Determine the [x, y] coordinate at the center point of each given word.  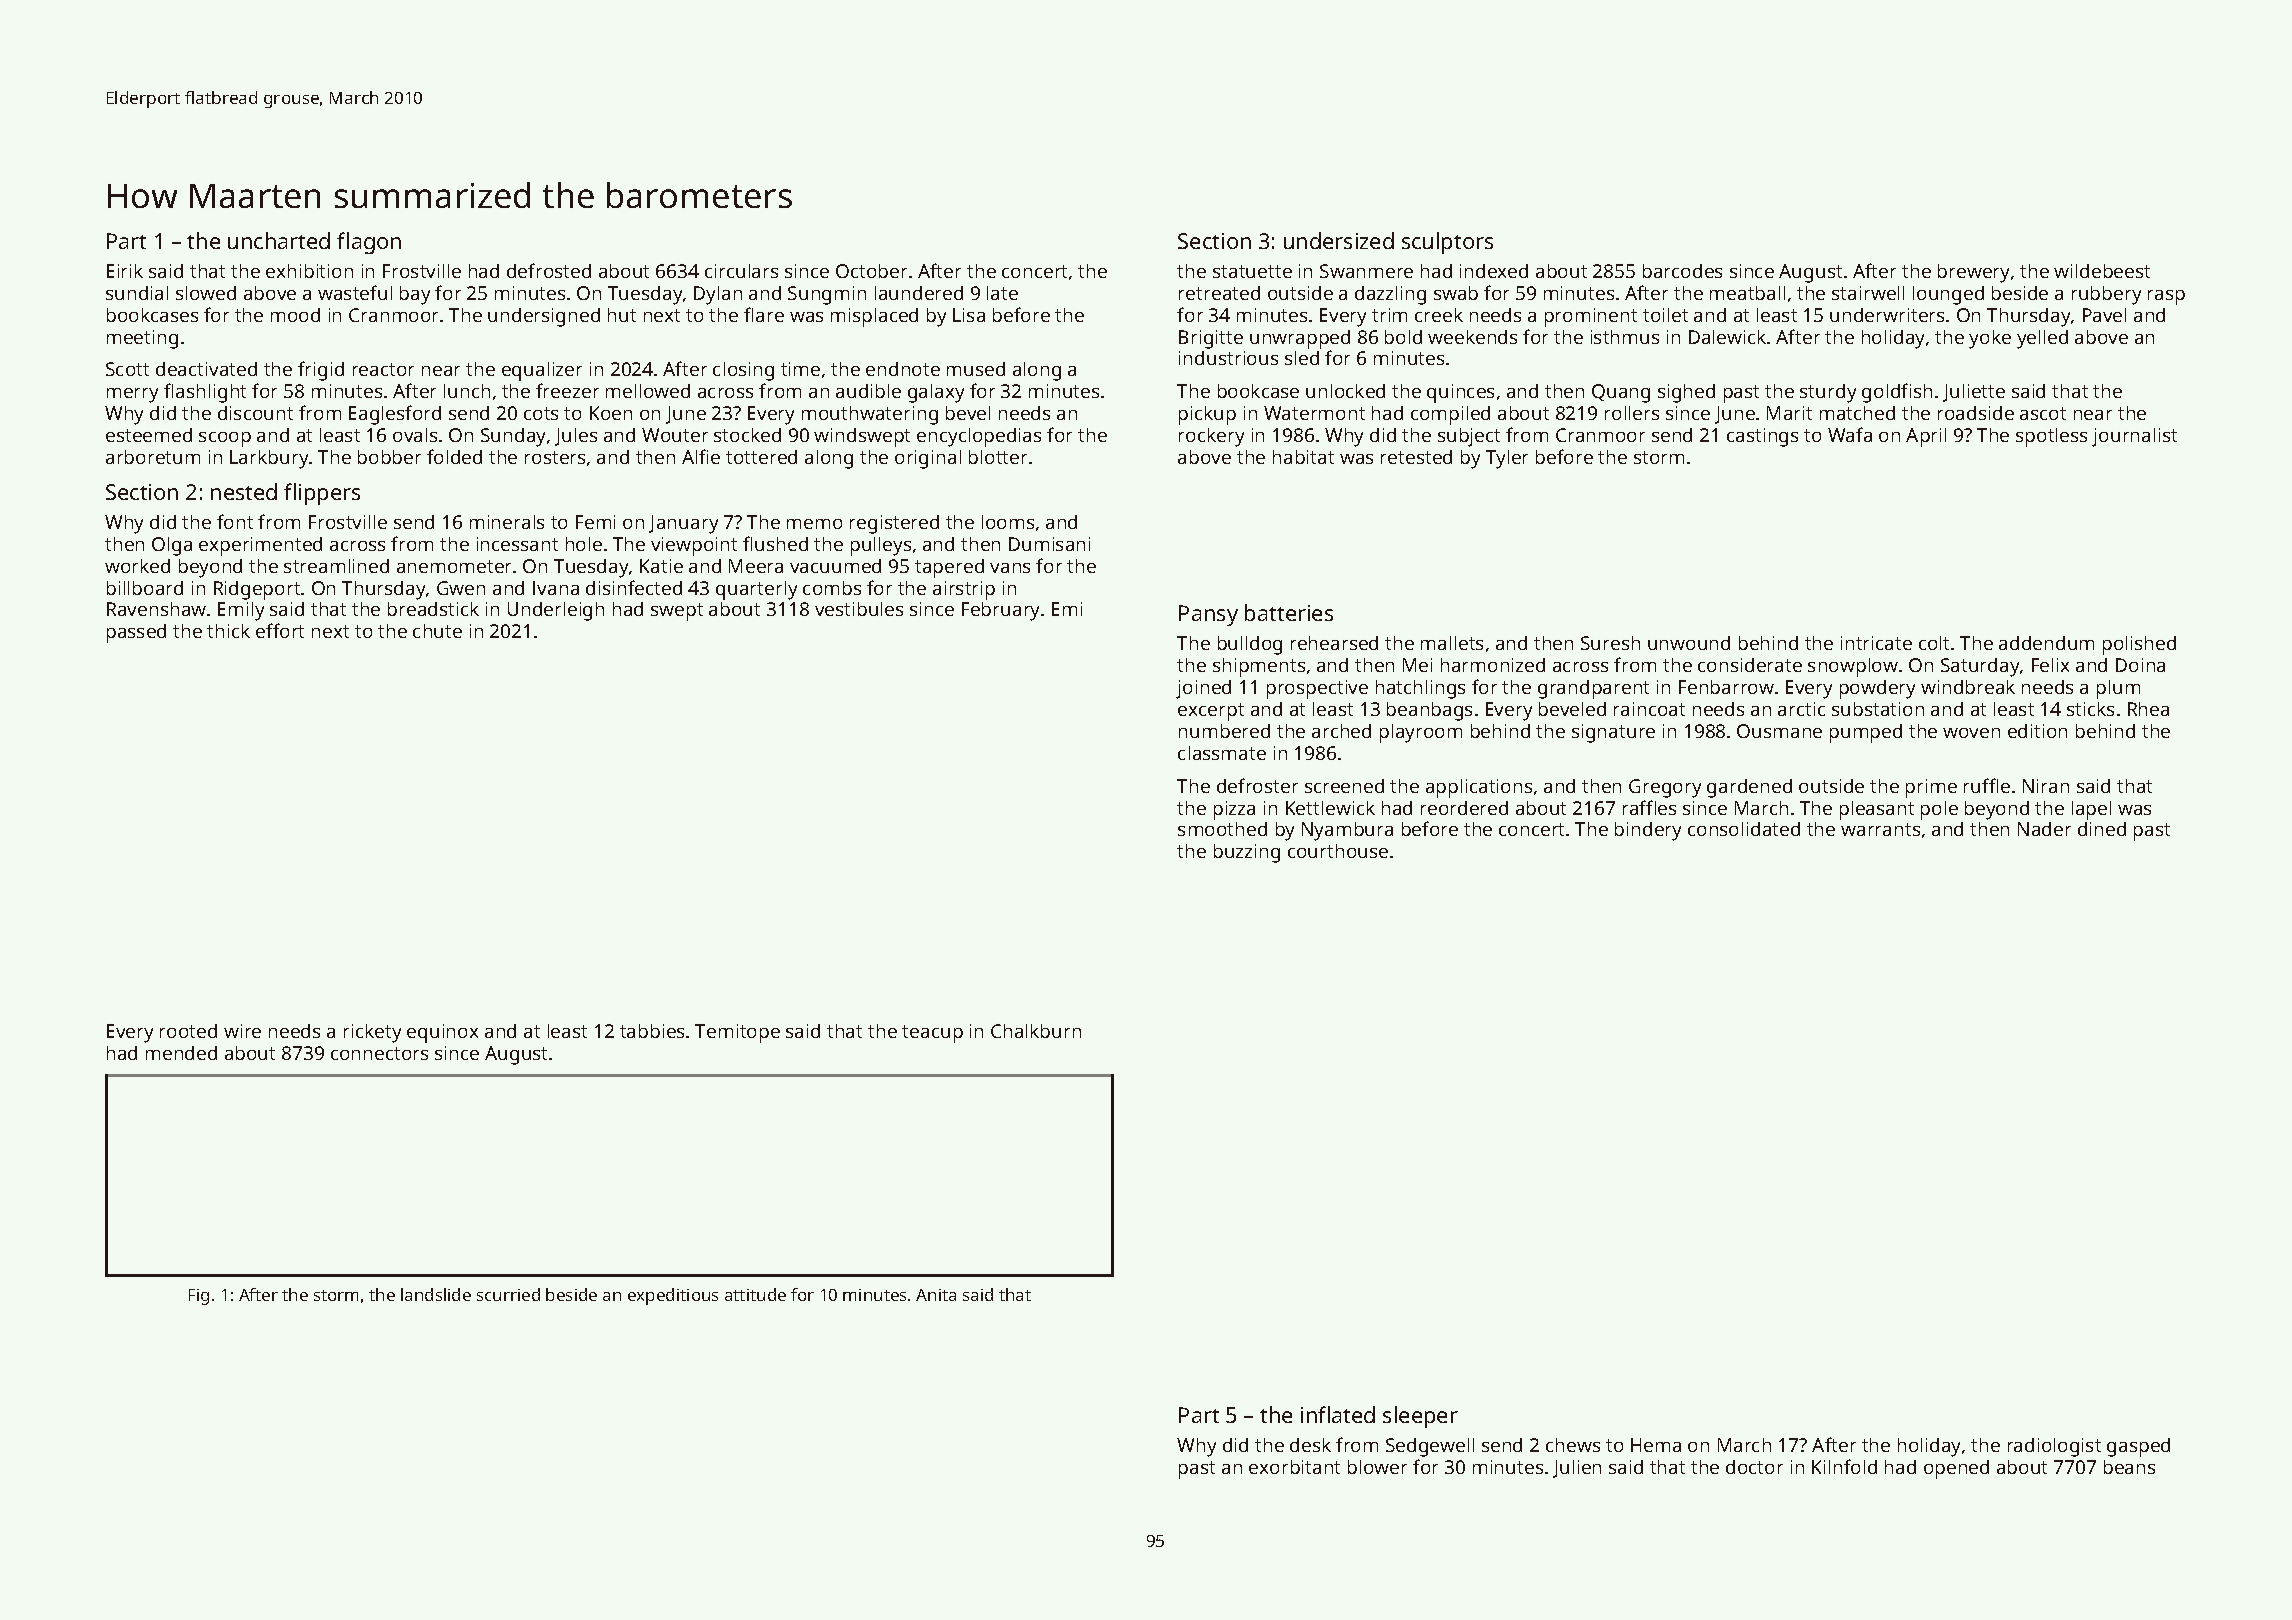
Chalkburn [1036, 1031]
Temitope [737, 1033]
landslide [436, 1294]
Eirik [125, 271]
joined [1203, 689]
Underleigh [556, 611]
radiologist [2054, 1447]
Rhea [2148, 709]
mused [976, 369]
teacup [932, 1034]
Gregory [1665, 788]
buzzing [1247, 853]
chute [437, 631]
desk [1310, 1445]
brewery [1973, 273]
